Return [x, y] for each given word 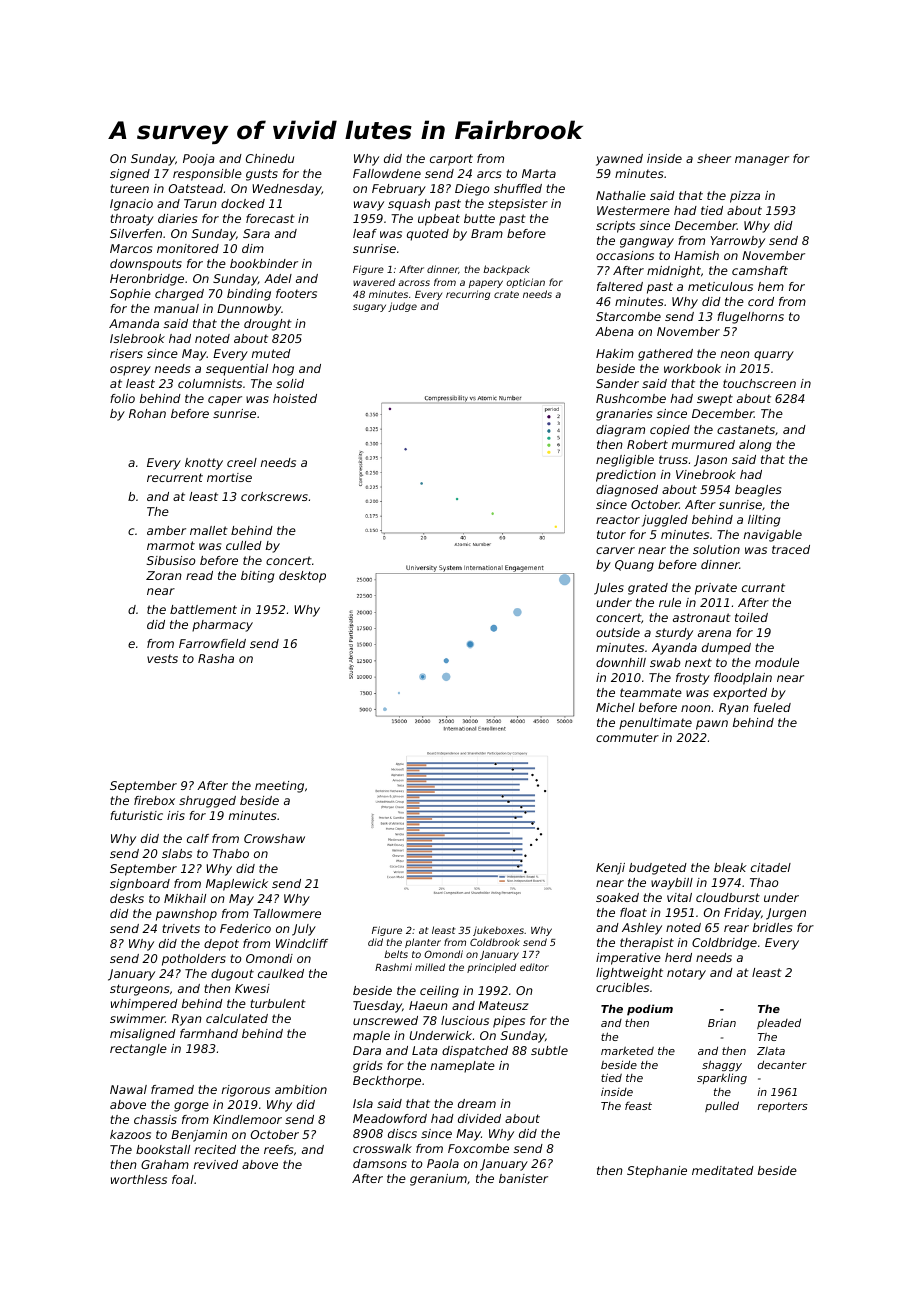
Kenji [610, 869]
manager [762, 161]
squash [409, 205]
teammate [651, 692]
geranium [438, 1180]
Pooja [199, 160]
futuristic [136, 815]
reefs [278, 1149]
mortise [229, 477]
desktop [302, 577]
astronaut [702, 617]
